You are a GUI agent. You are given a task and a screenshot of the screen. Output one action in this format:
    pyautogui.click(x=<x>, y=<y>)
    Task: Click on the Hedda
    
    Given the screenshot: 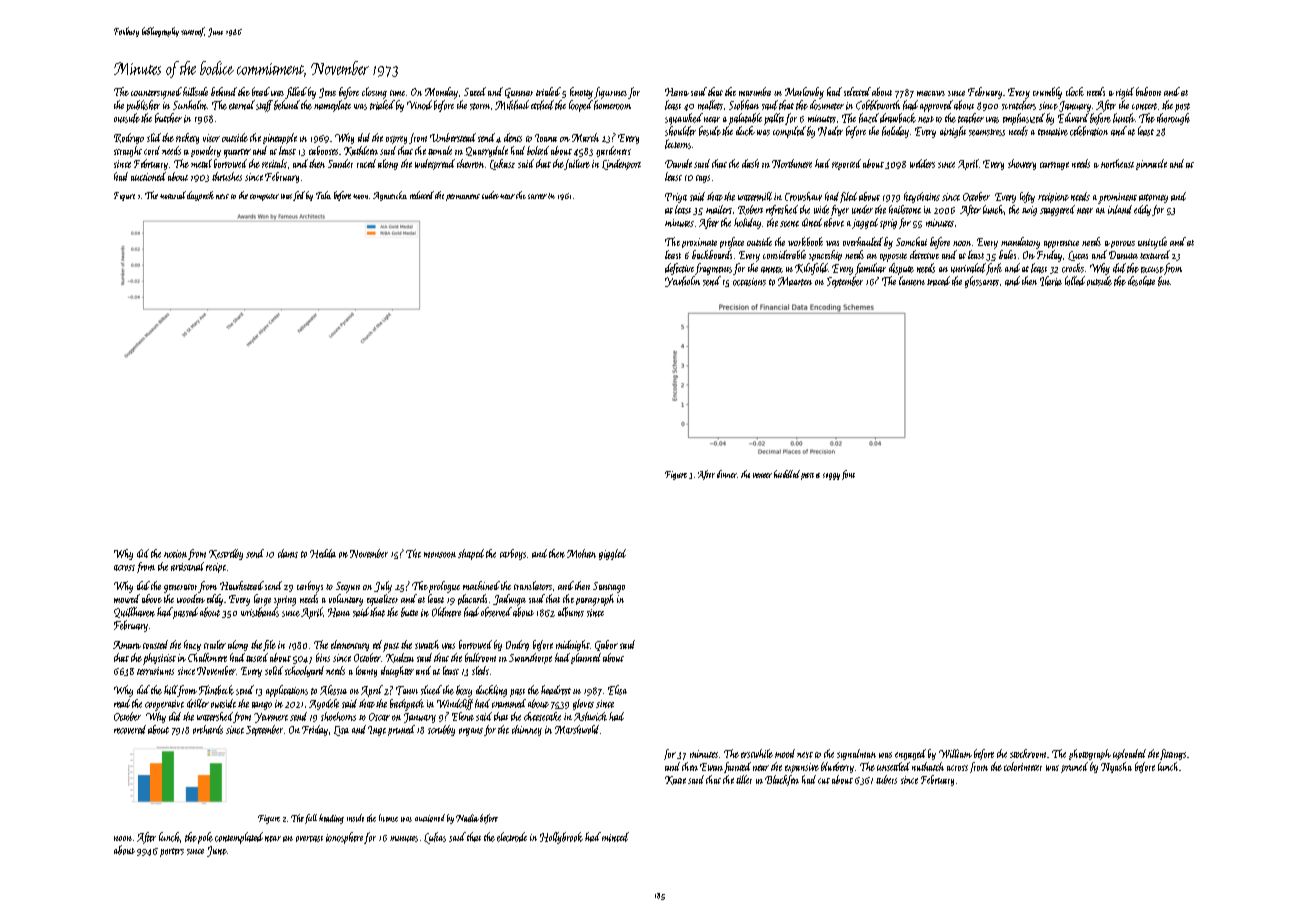 What is the action you would take?
    pyautogui.click(x=323, y=553)
